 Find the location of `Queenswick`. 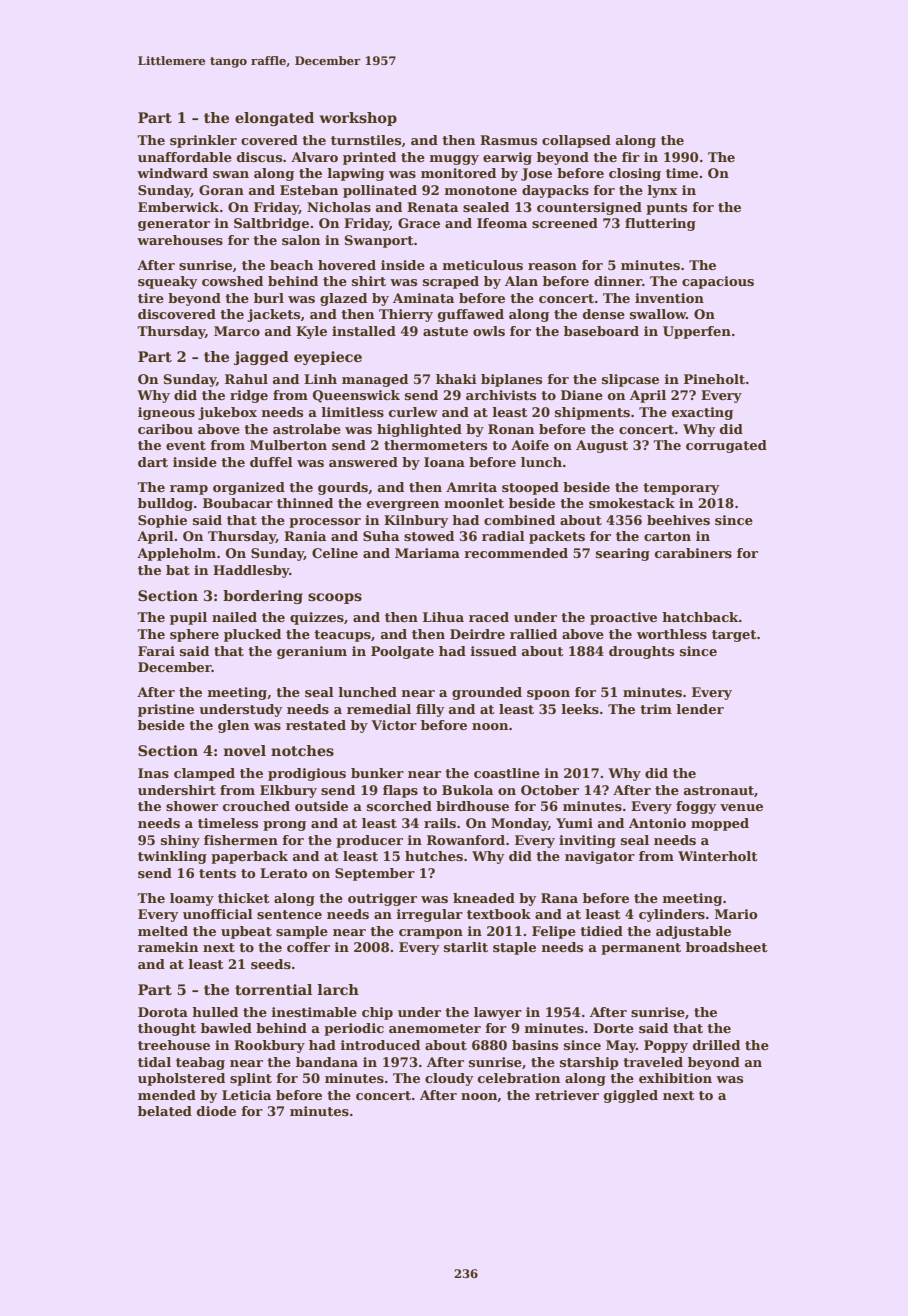

Queenswick is located at coordinates (356, 396).
